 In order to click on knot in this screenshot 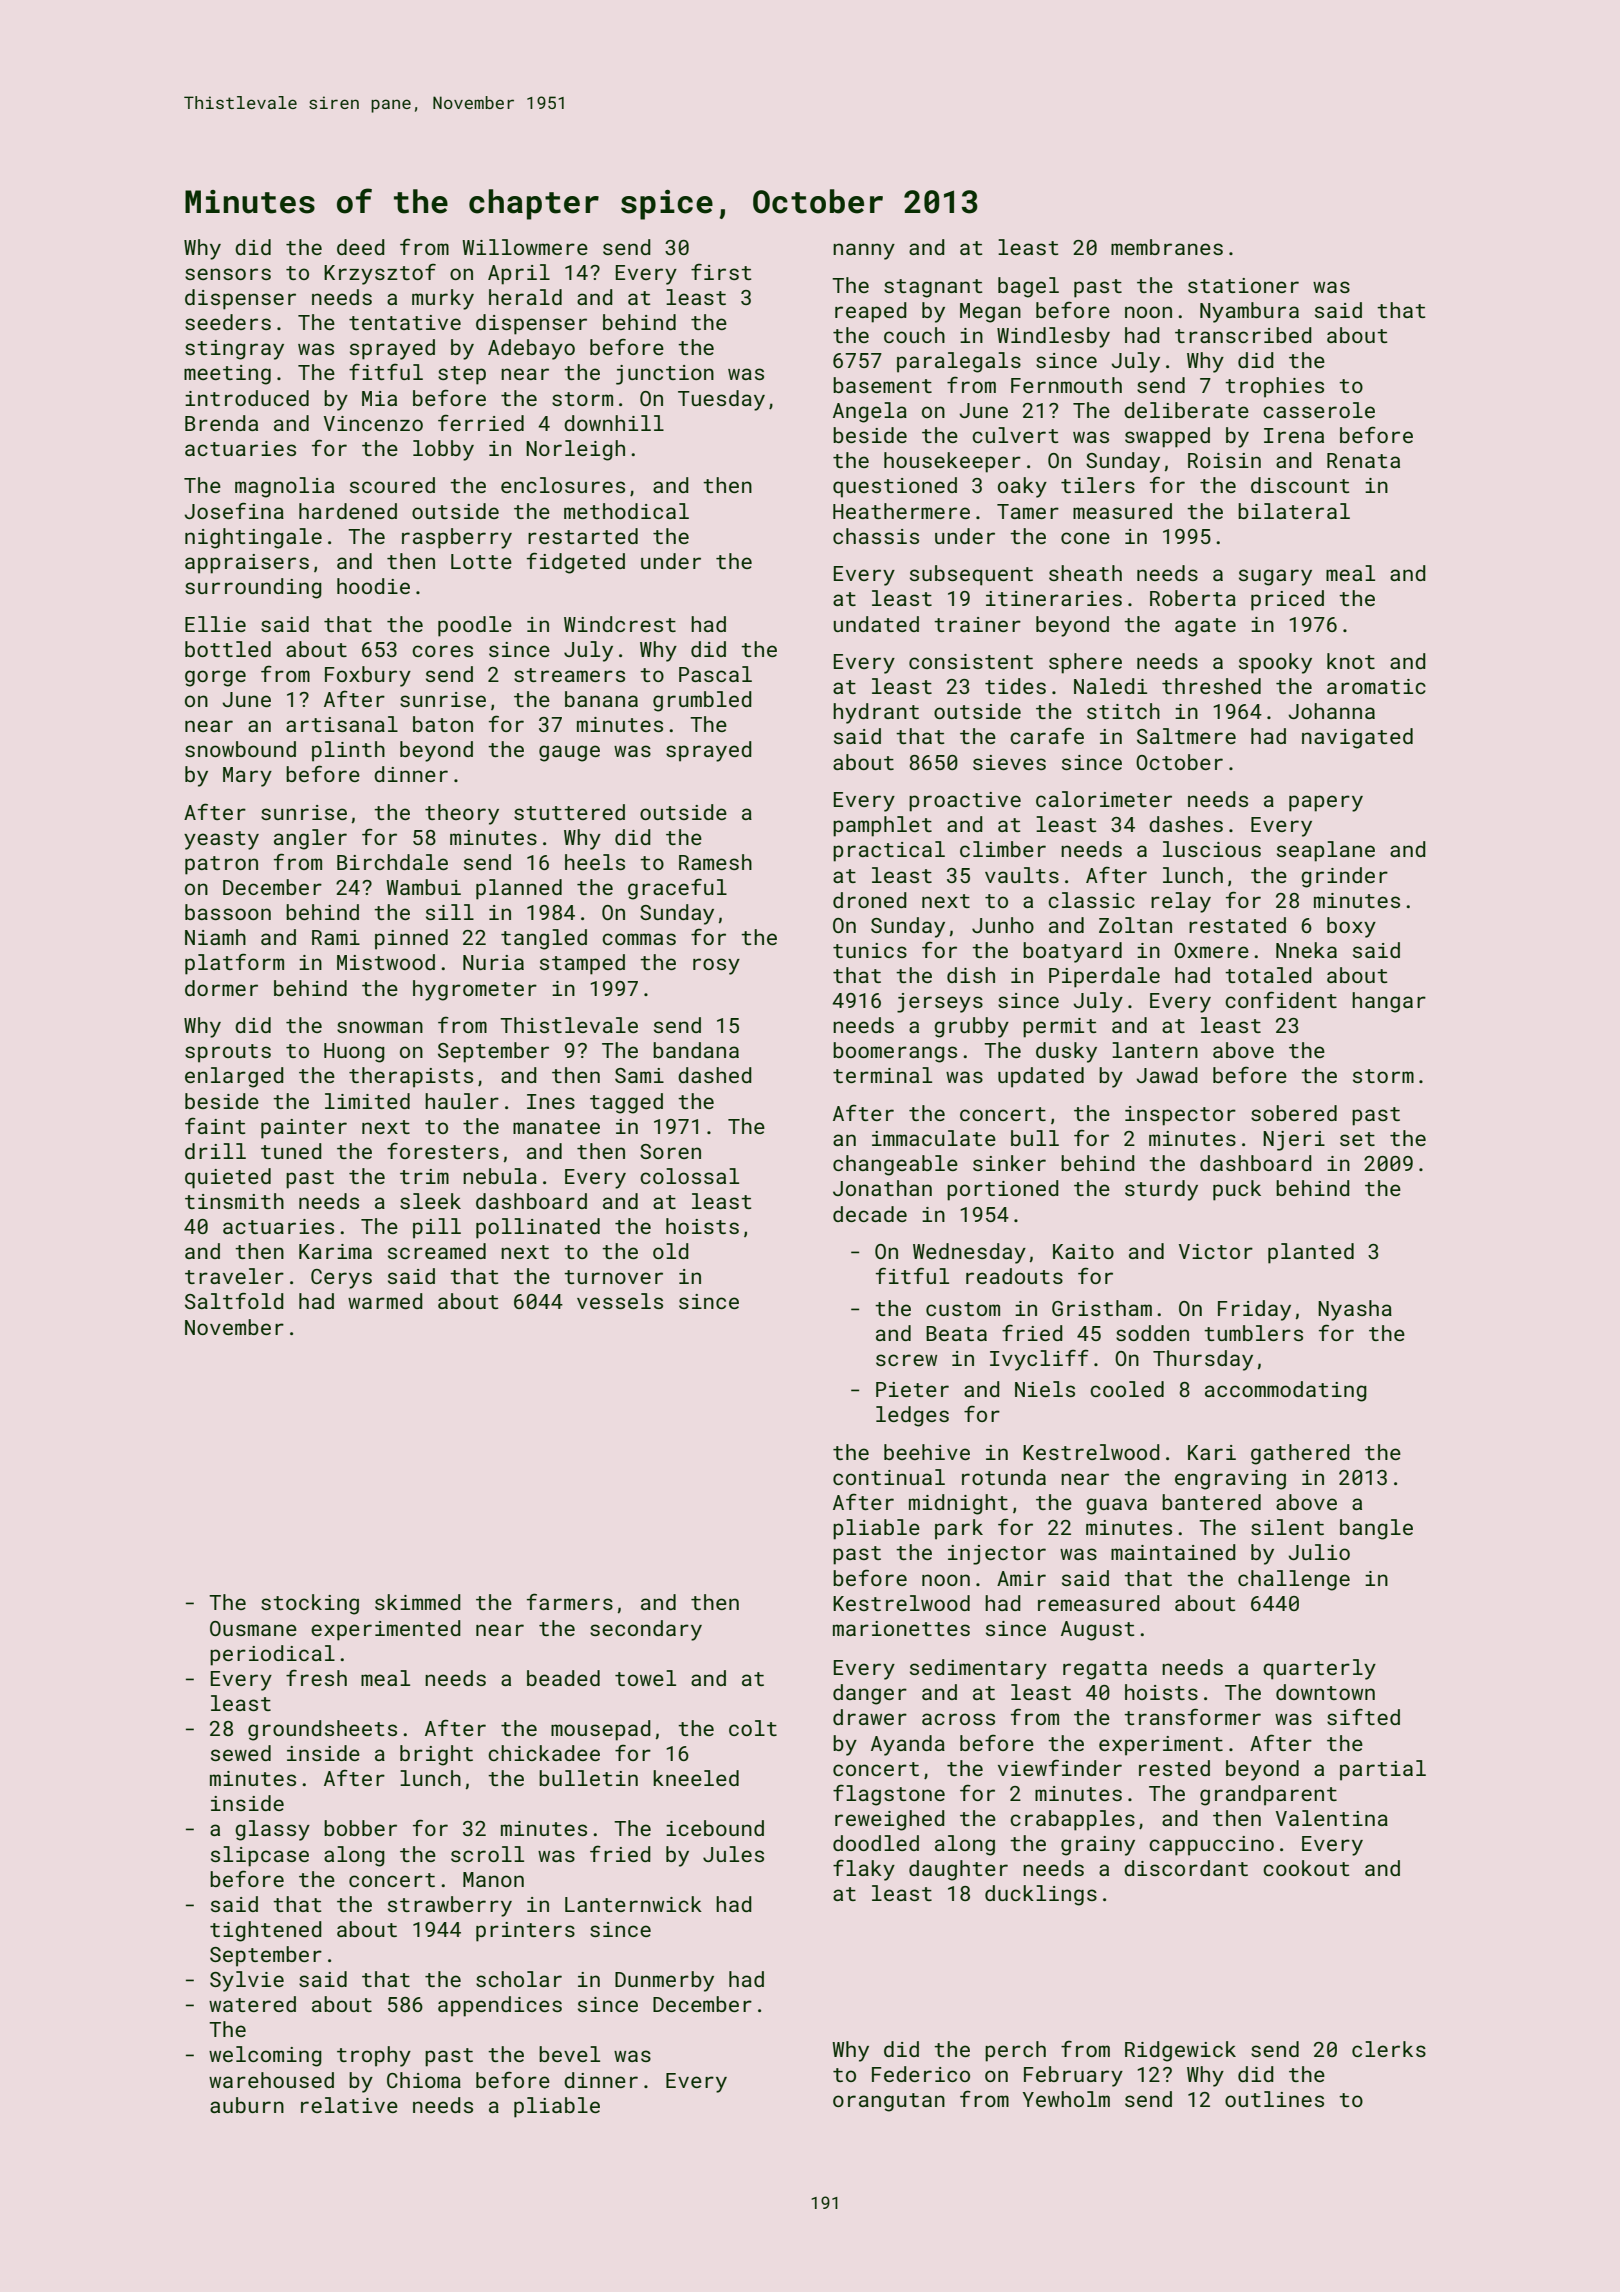, I will do `click(1351, 661)`.
